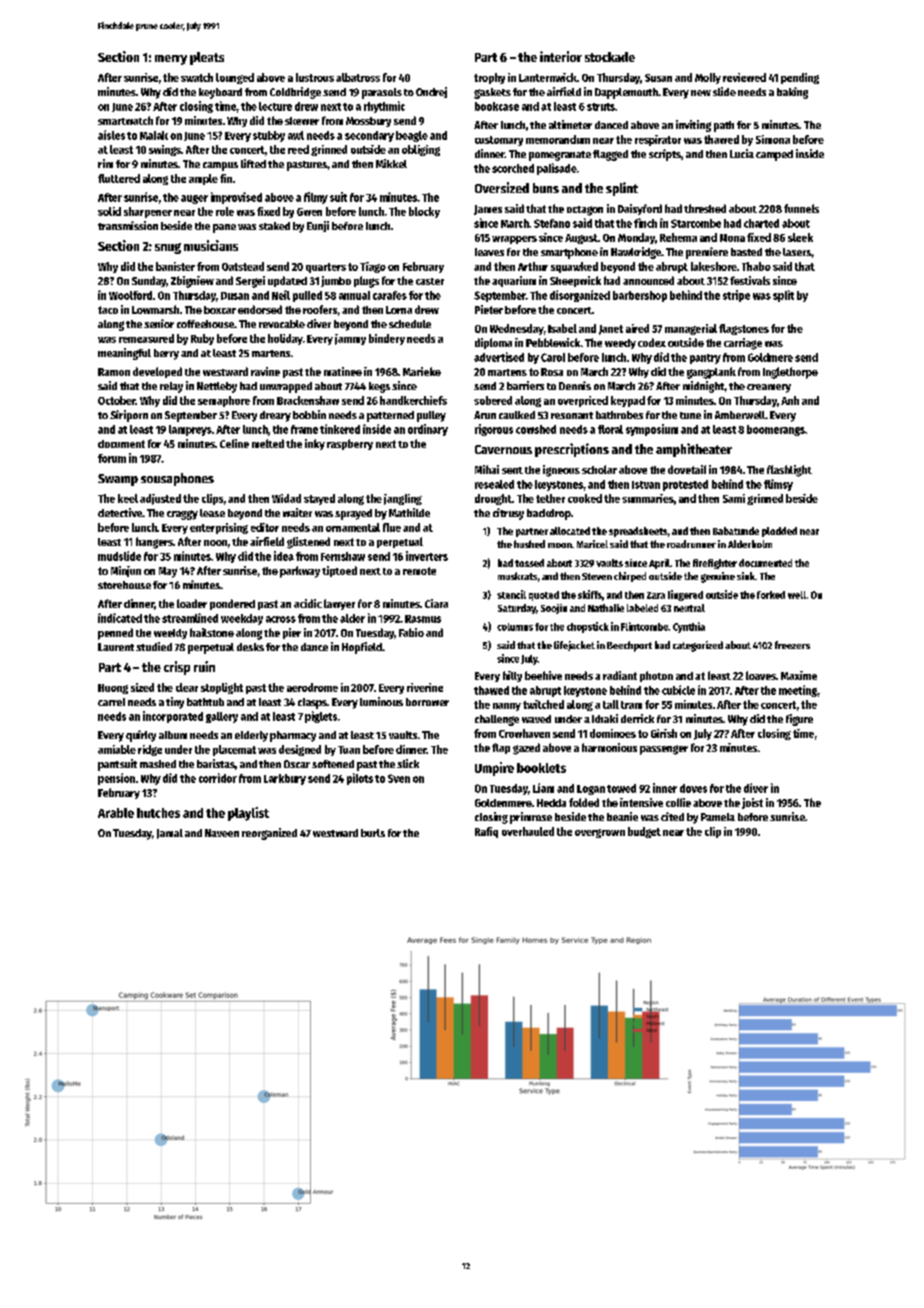  I want to click on patterned, so click(390, 416).
